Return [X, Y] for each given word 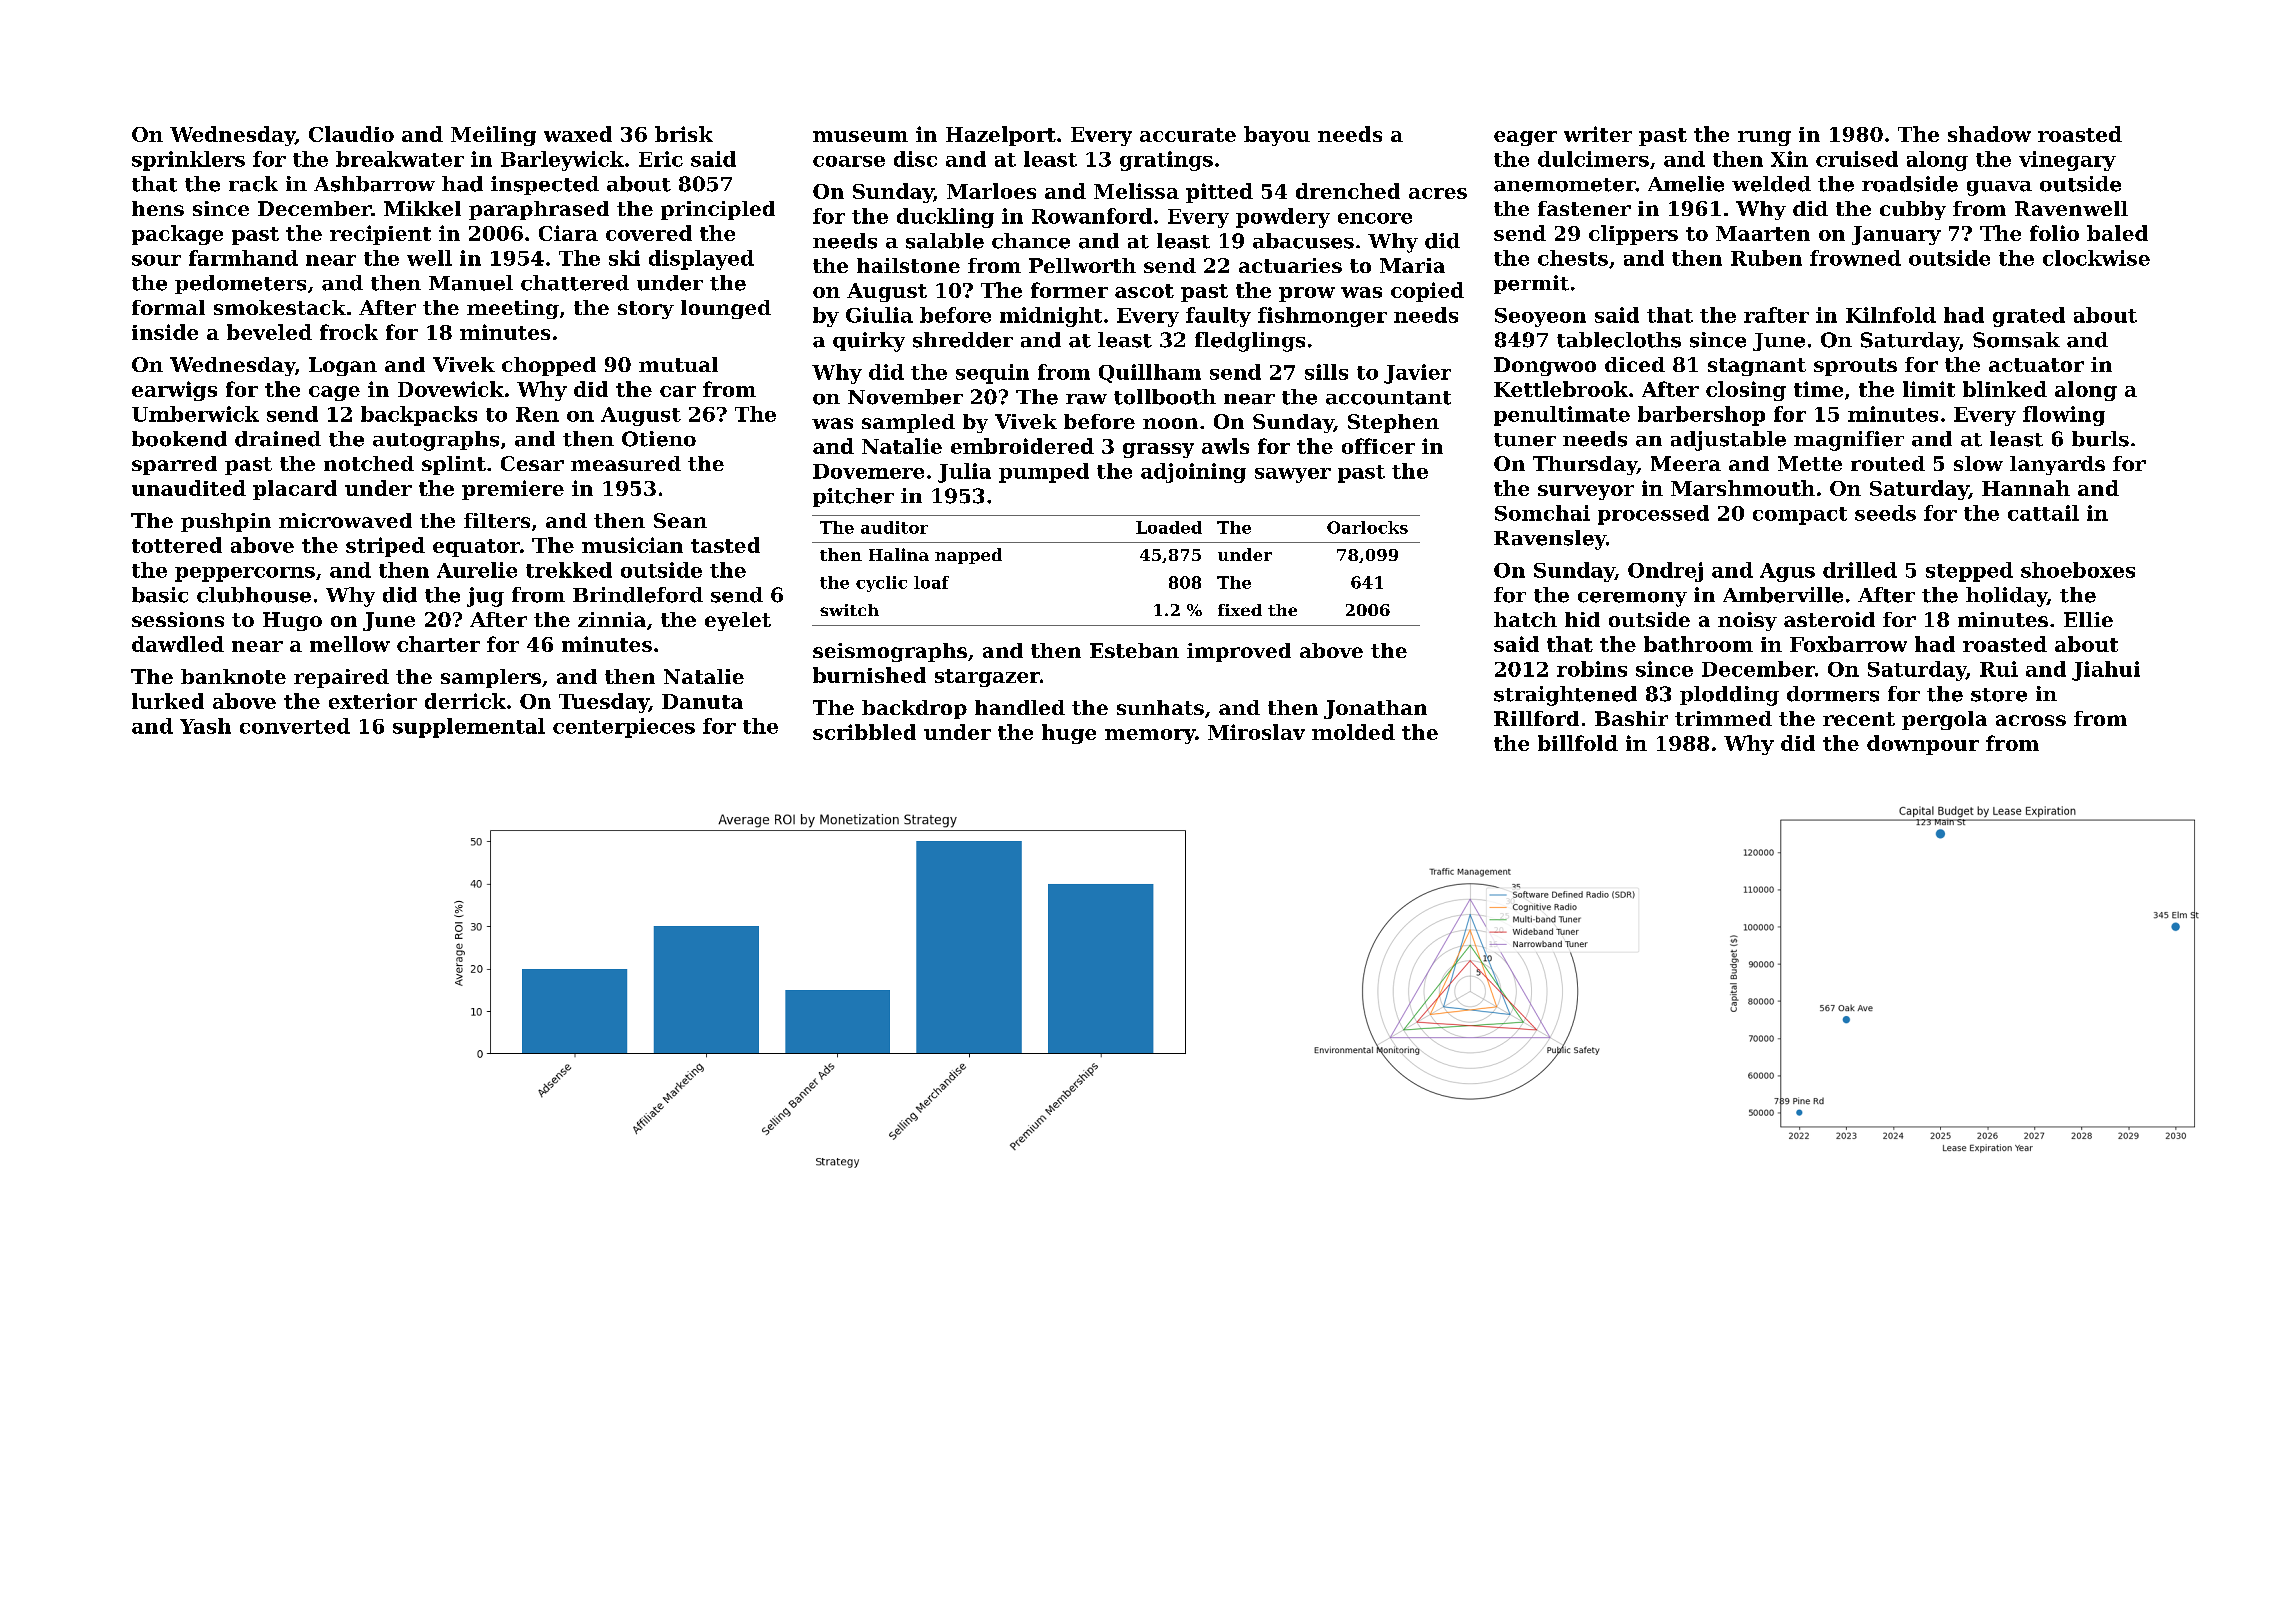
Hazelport [1001, 136]
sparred [174, 465]
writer [1598, 134]
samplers [491, 678]
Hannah [2026, 488]
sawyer [1293, 475]
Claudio [351, 134]
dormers [1833, 694]
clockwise [2096, 258]
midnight [1051, 317]
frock [349, 332]
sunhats [1160, 707]
